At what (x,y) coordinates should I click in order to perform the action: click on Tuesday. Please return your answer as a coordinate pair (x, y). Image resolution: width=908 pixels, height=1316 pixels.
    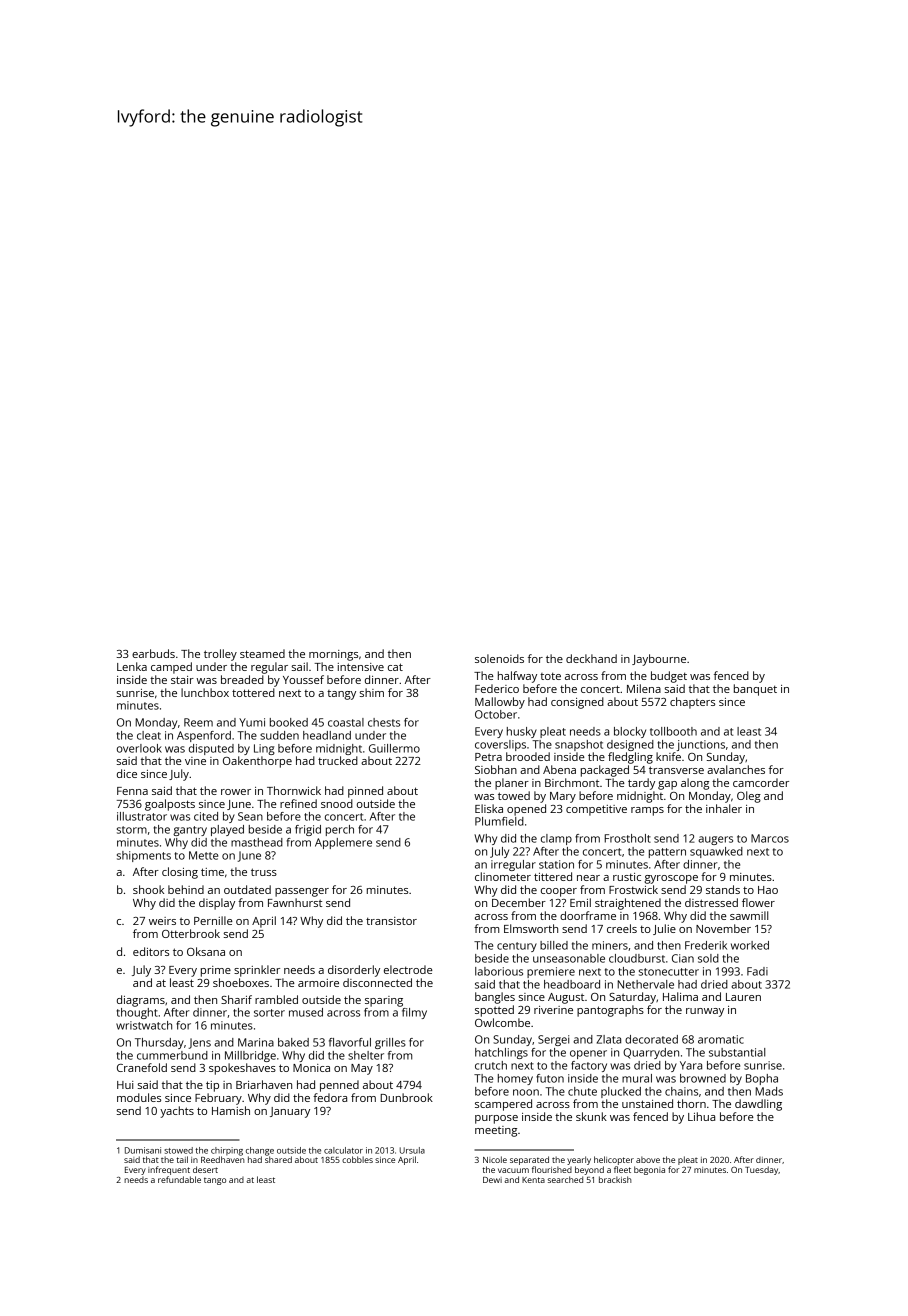
    Looking at the image, I should click on (762, 1170).
